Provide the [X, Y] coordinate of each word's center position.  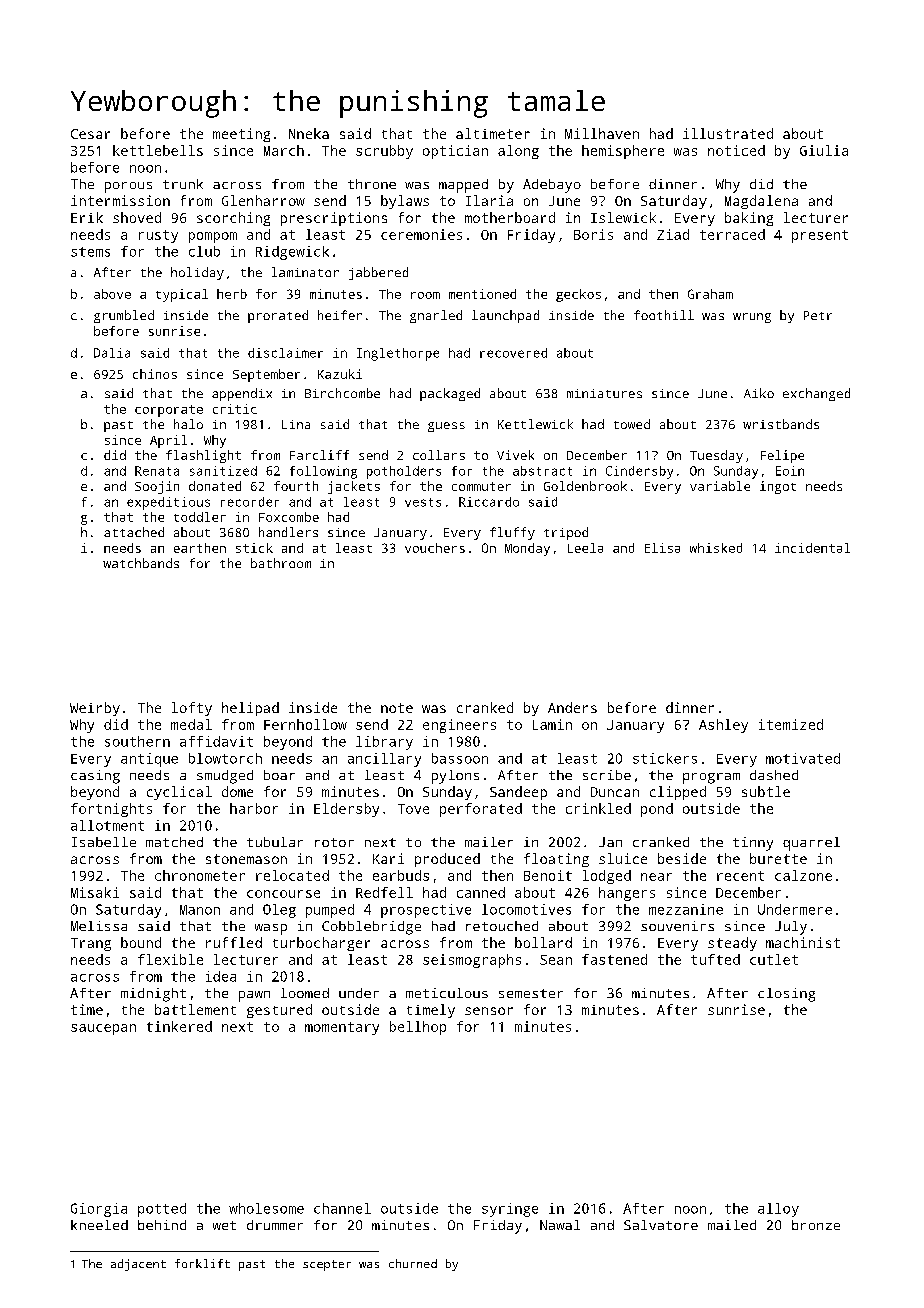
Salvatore [661, 1225]
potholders [404, 472]
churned [413, 1263]
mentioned [482, 294]
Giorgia [99, 1210]
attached [134, 532]
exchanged [816, 394]
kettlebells [158, 150]
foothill [664, 315]
